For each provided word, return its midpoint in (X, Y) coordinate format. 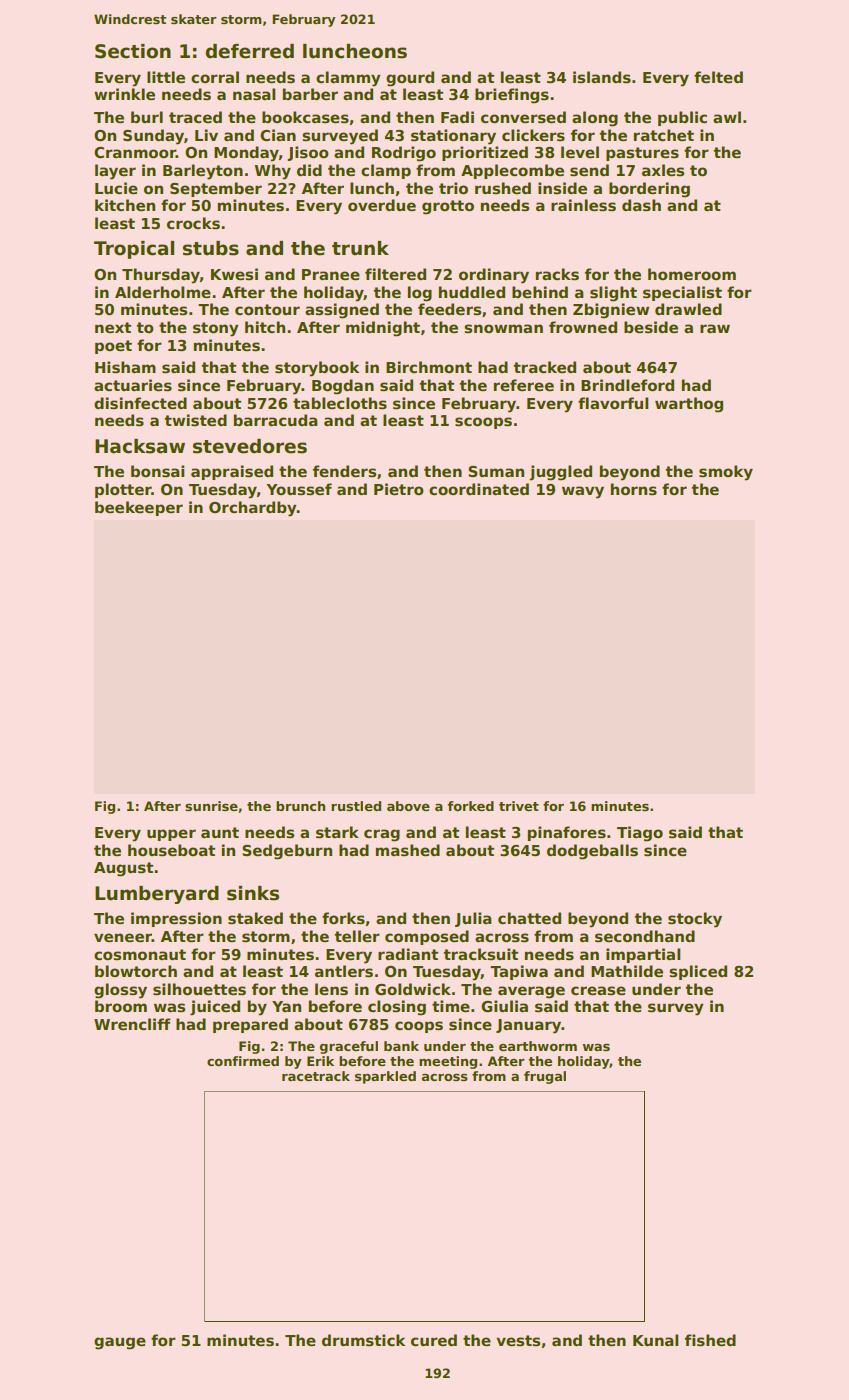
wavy (583, 492)
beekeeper (139, 508)
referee (523, 385)
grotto (448, 207)
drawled (688, 309)
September (216, 189)
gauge (120, 1343)
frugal (545, 1077)
